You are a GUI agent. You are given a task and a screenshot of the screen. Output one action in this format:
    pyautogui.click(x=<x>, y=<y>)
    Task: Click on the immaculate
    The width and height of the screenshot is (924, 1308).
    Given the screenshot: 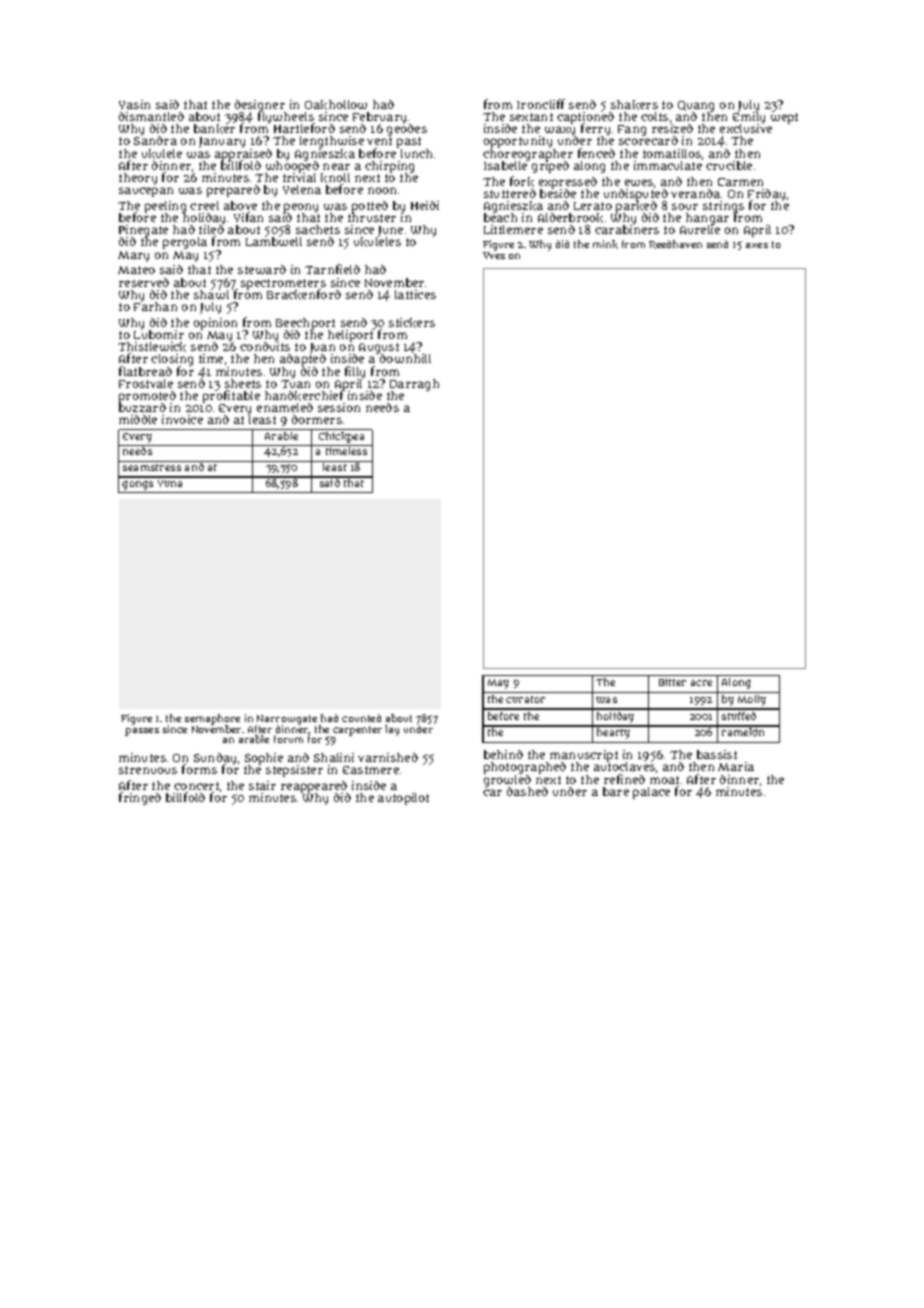 What is the action you would take?
    pyautogui.click(x=668, y=165)
